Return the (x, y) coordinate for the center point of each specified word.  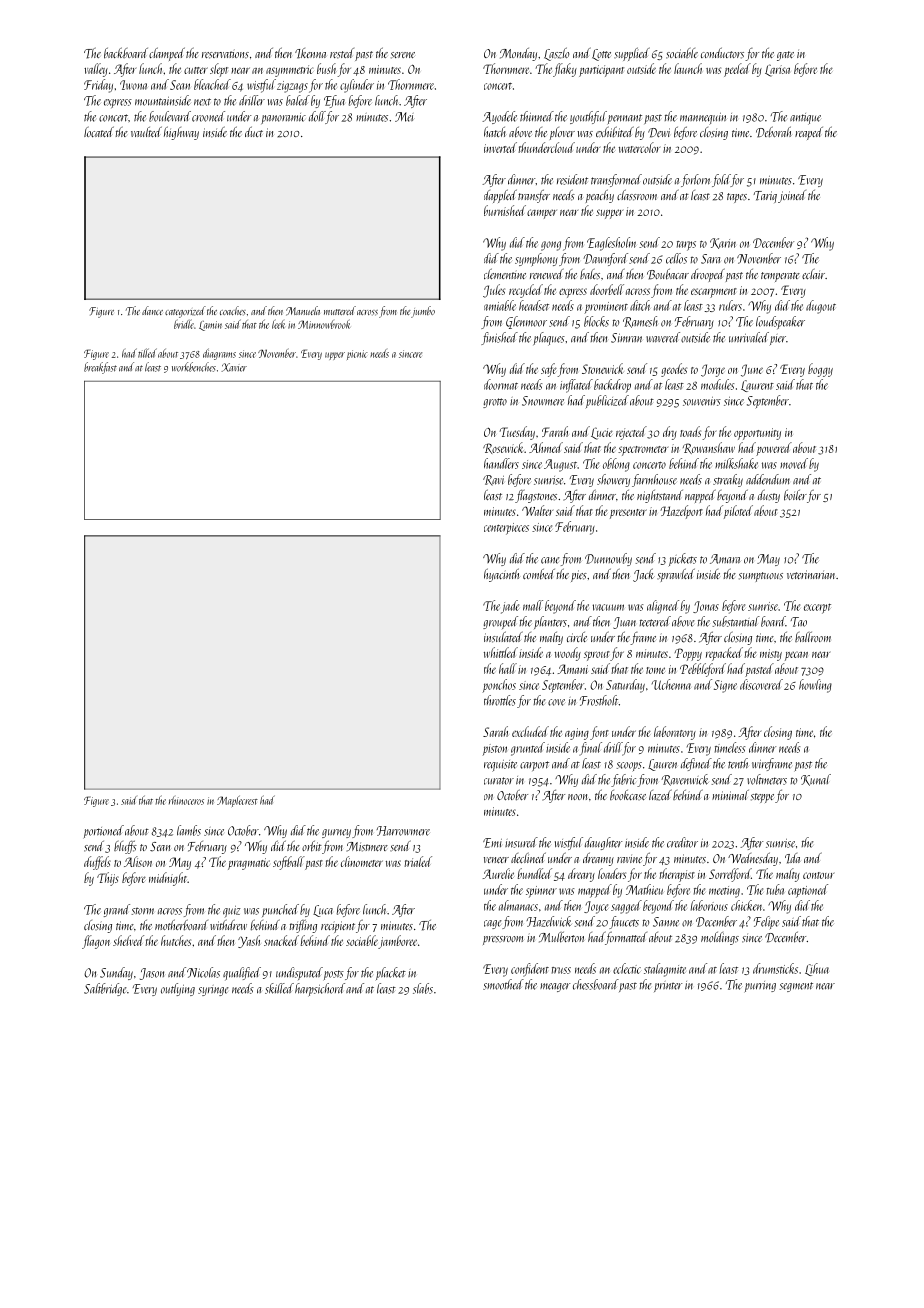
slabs (423, 988)
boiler (795, 495)
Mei (404, 117)
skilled (279, 988)
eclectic (627, 968)
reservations (225, 54)
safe (549, 370)
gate (785, 56)
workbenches (194, 367)
